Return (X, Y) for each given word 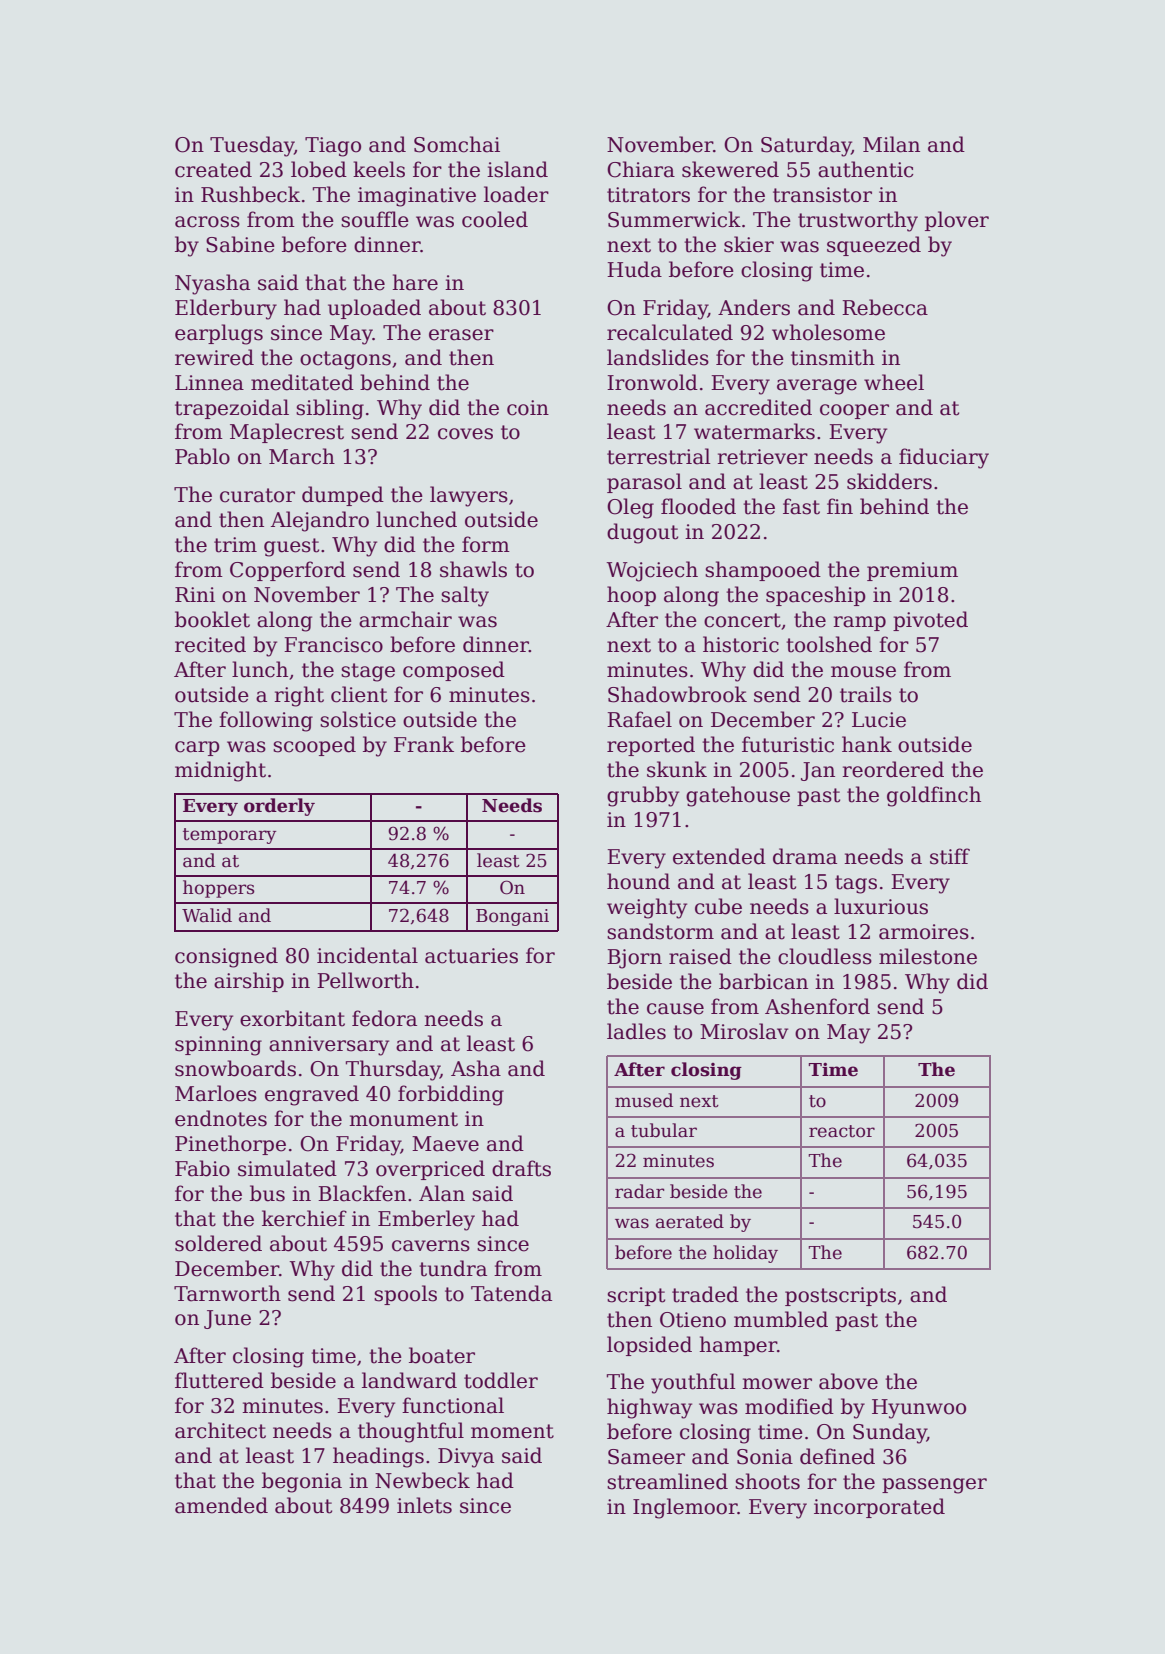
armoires (924, 932)
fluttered (219, 1380)
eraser (461, 335)
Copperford (288, 571)
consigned (226, 957)
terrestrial (659, 456)
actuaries (471, 956)
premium (912, 571)
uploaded (374, 309)
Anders (754, 307)
